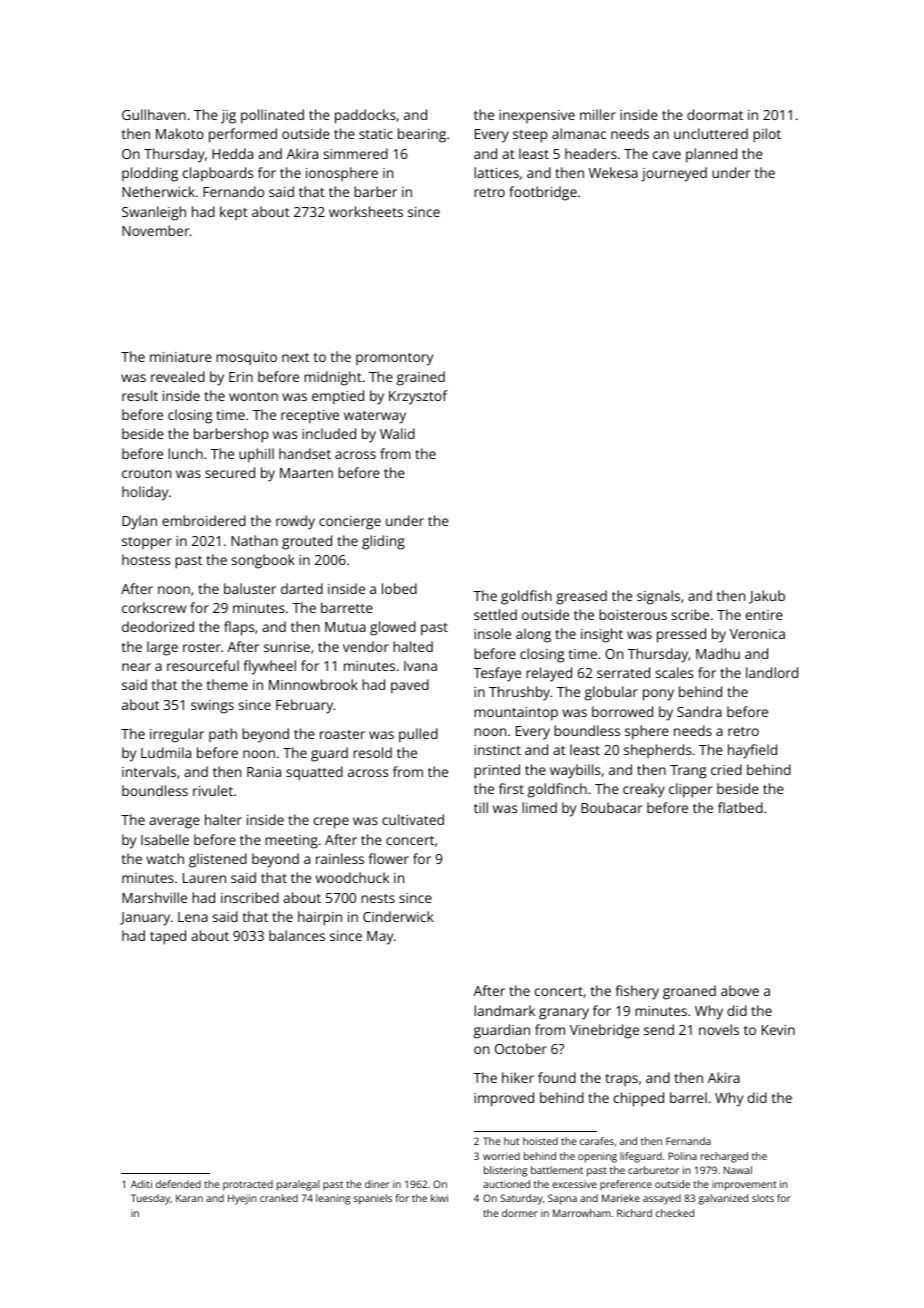 This image has height=1308, width=924. What do you see at coordinates (767, 135) in the image?
I see `pilot` at bounding box center [767, 135].
